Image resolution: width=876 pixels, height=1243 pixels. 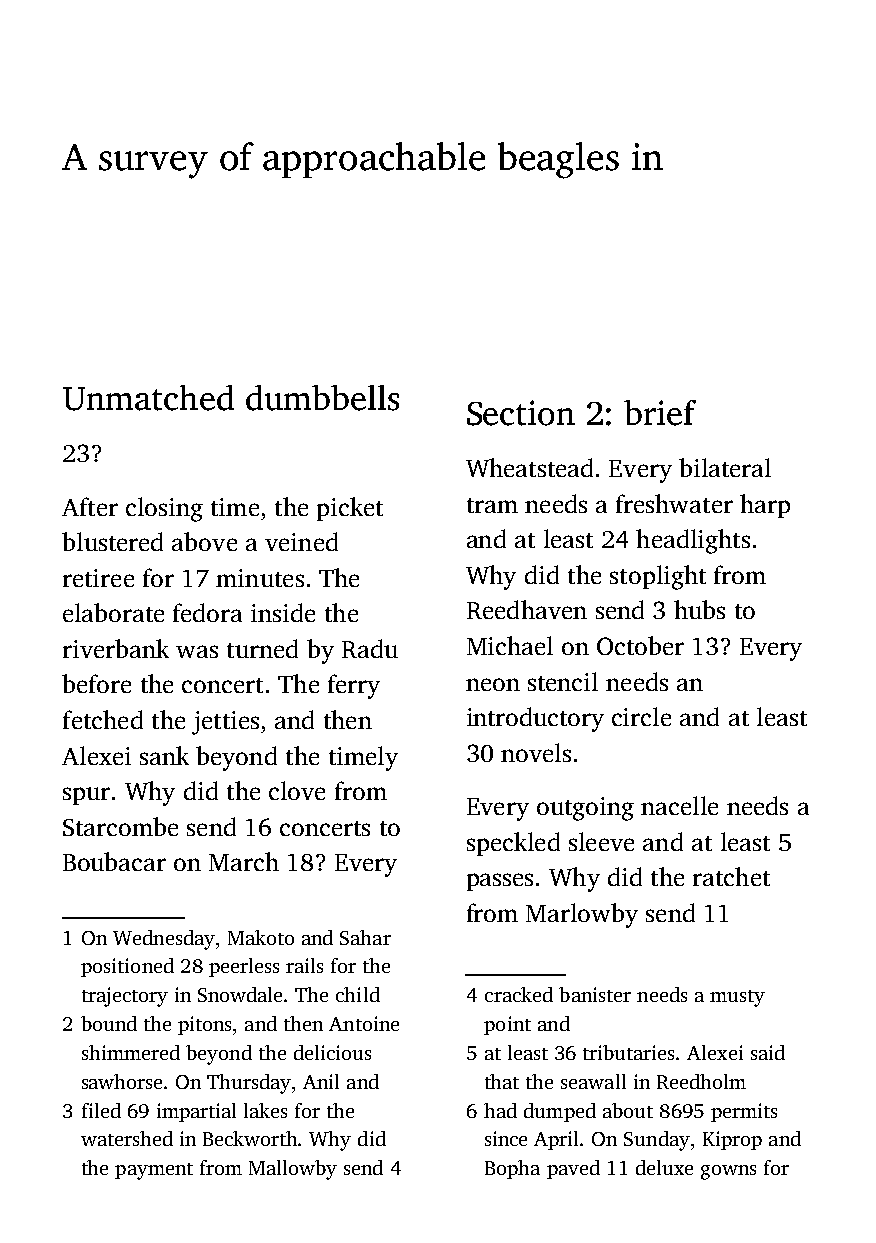 I want to click on Unmatched, so click(x=148, y=398).
